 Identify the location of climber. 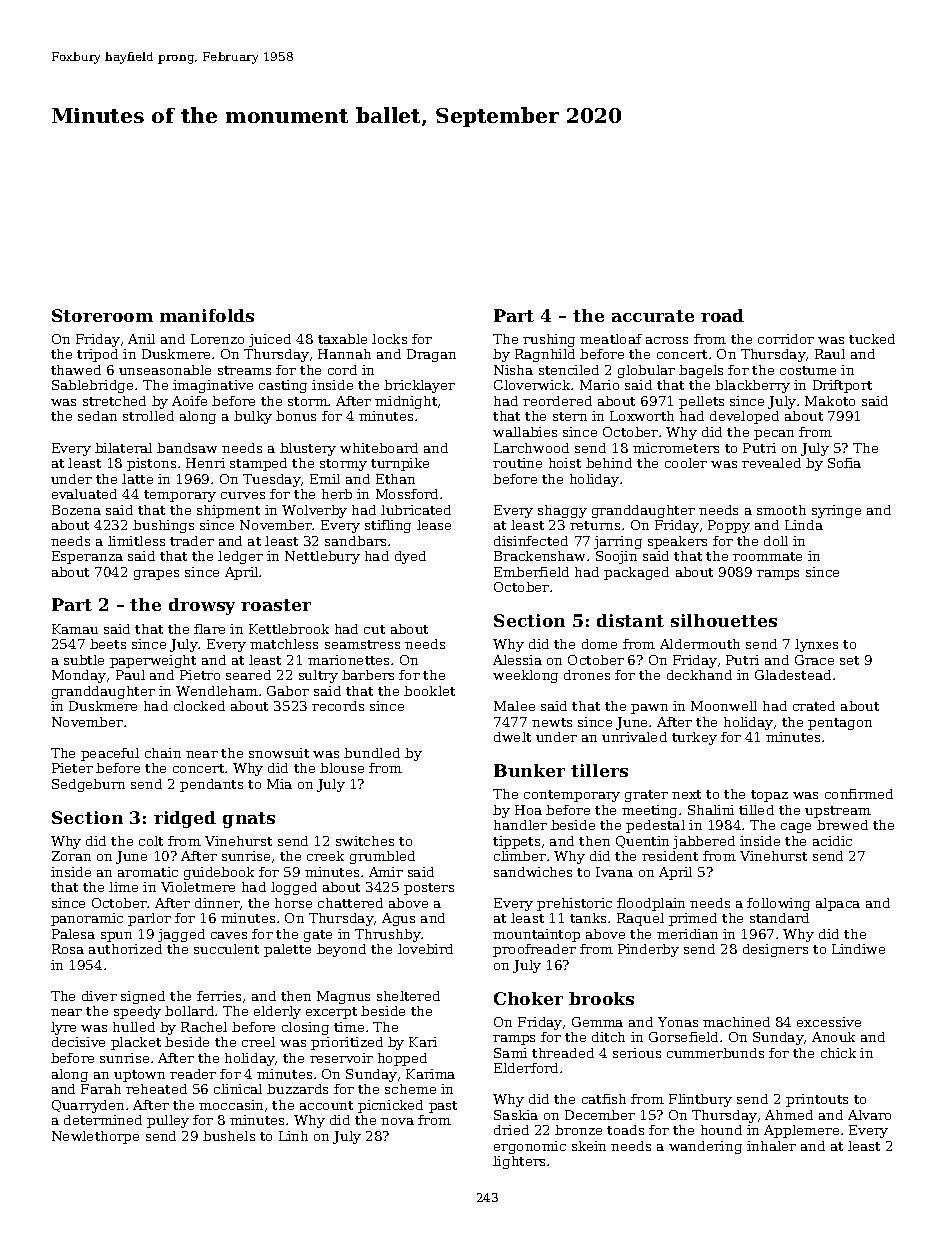
(520, 856).
